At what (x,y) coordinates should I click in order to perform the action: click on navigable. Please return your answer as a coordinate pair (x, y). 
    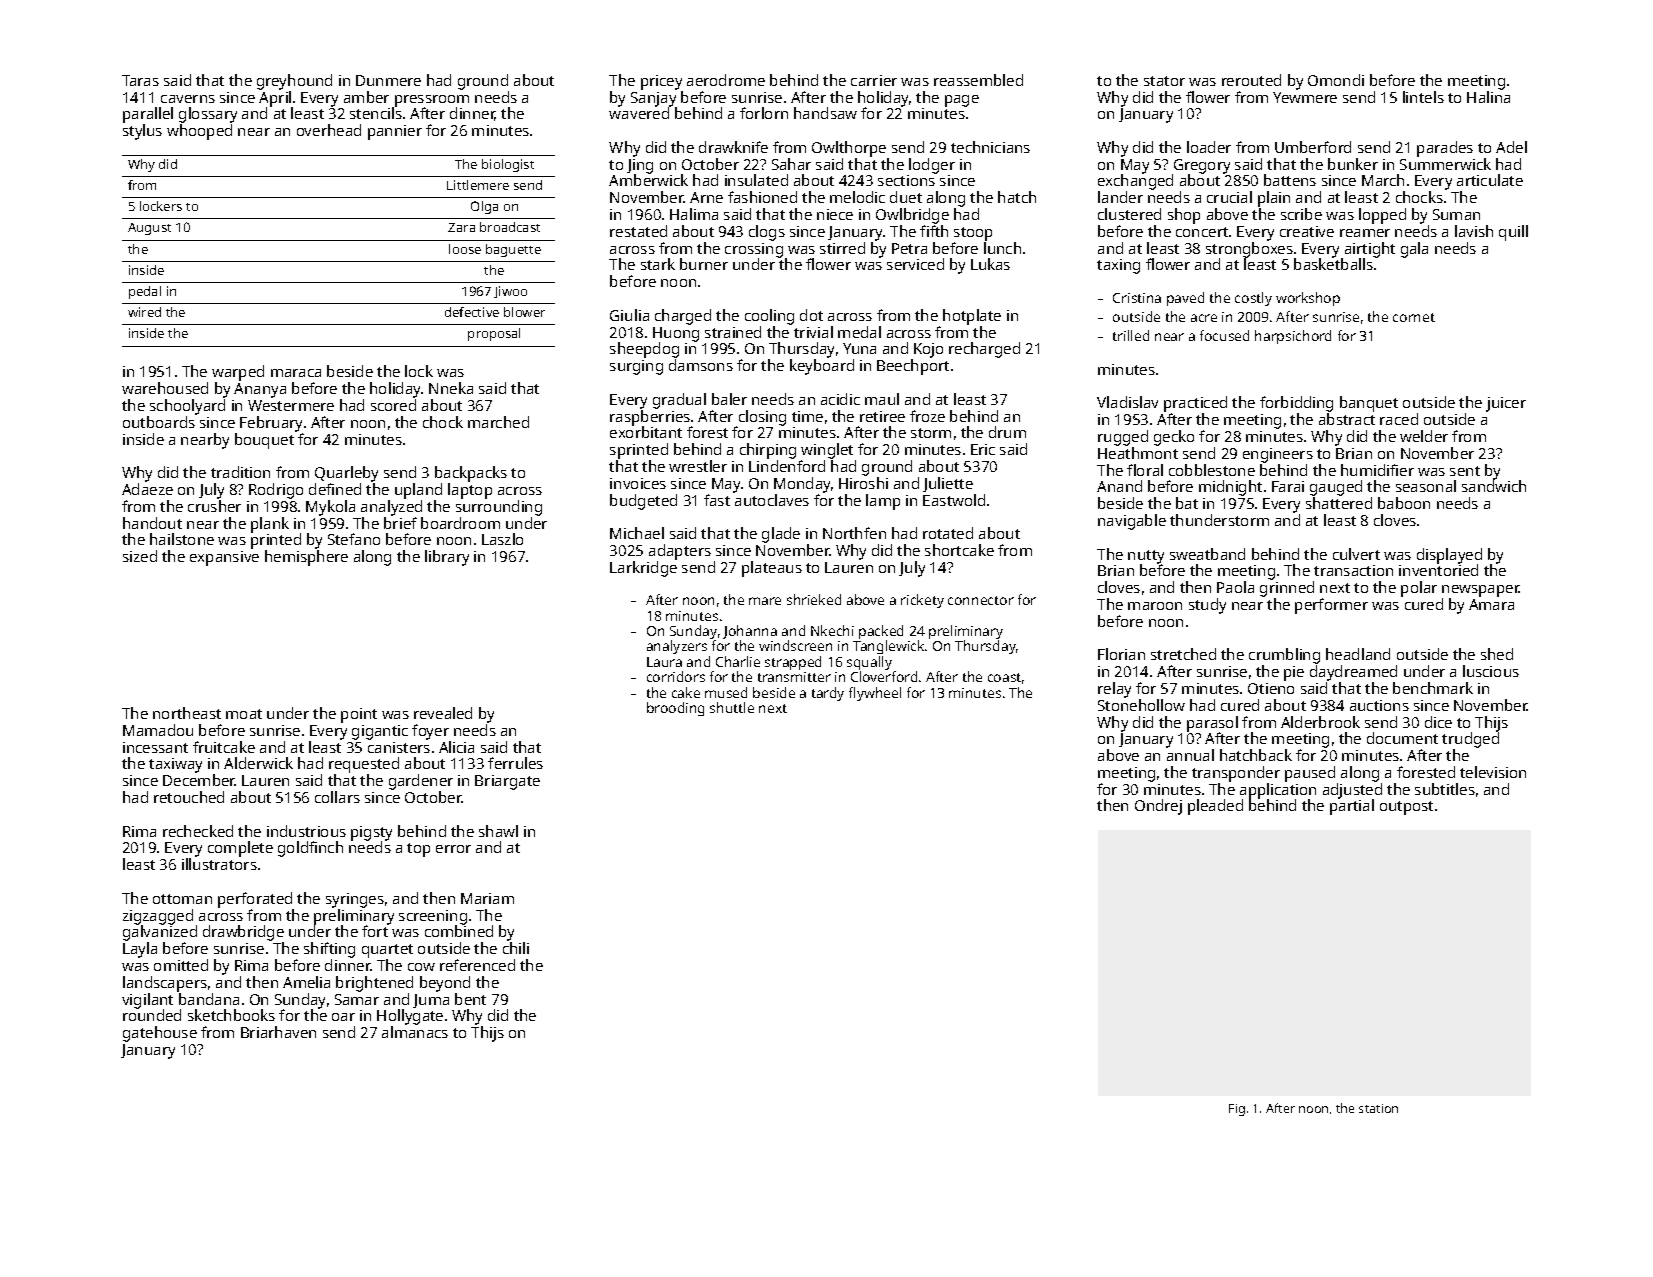
    Looking at the image, I should click on (1132, 522).
